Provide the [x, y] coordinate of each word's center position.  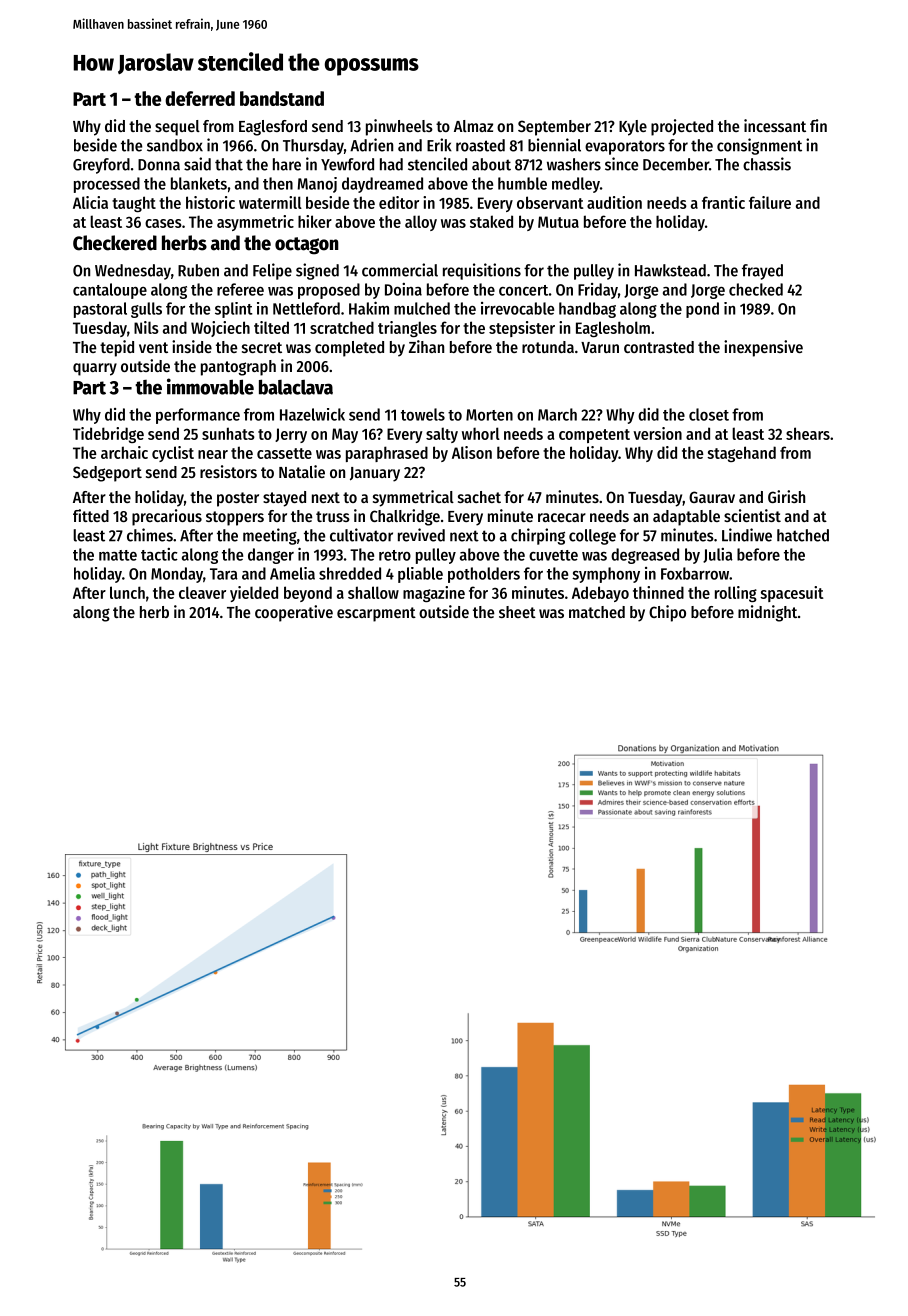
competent [594, 436]
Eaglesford [273, 128]
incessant [775, 125]
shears [808, 433]
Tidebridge [108, 435]
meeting [270, 536]
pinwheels [399, 127]
